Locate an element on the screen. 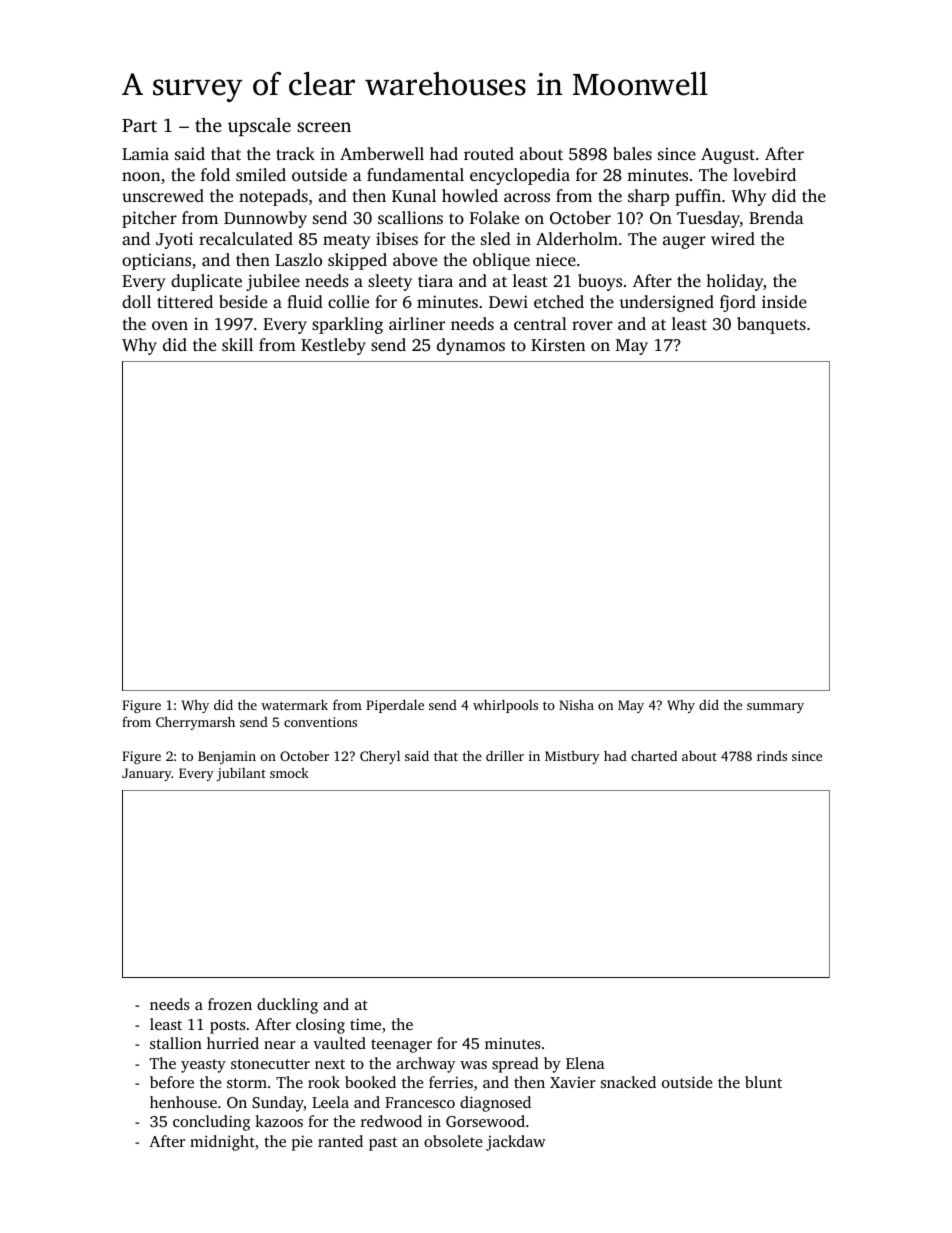 Image resolution: width=952 pixels, height=1233 pixels. Mistbury is located at coordinates (572, 757).
